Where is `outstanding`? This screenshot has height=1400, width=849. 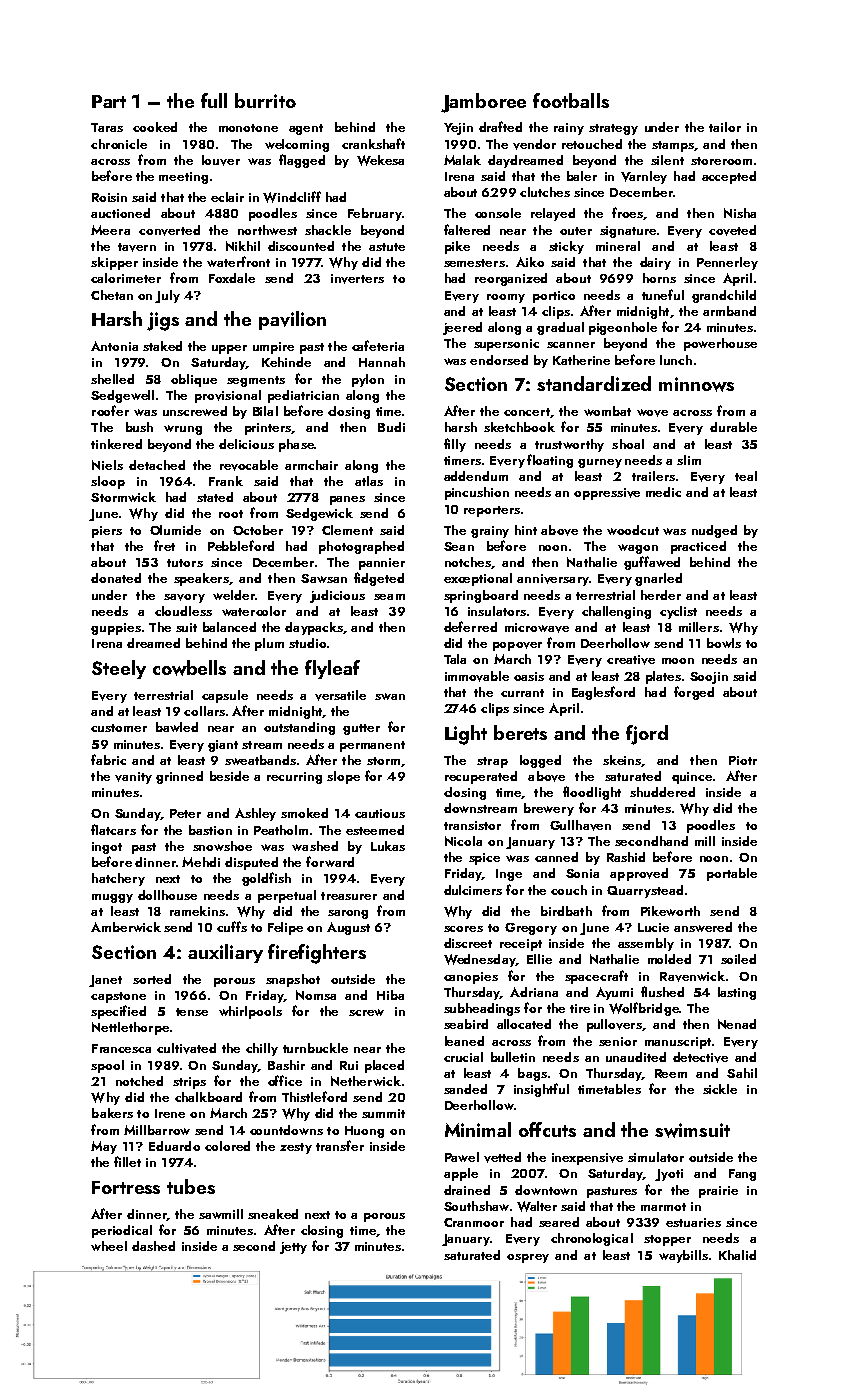
outstanding is located at coordinates (299, 728).
